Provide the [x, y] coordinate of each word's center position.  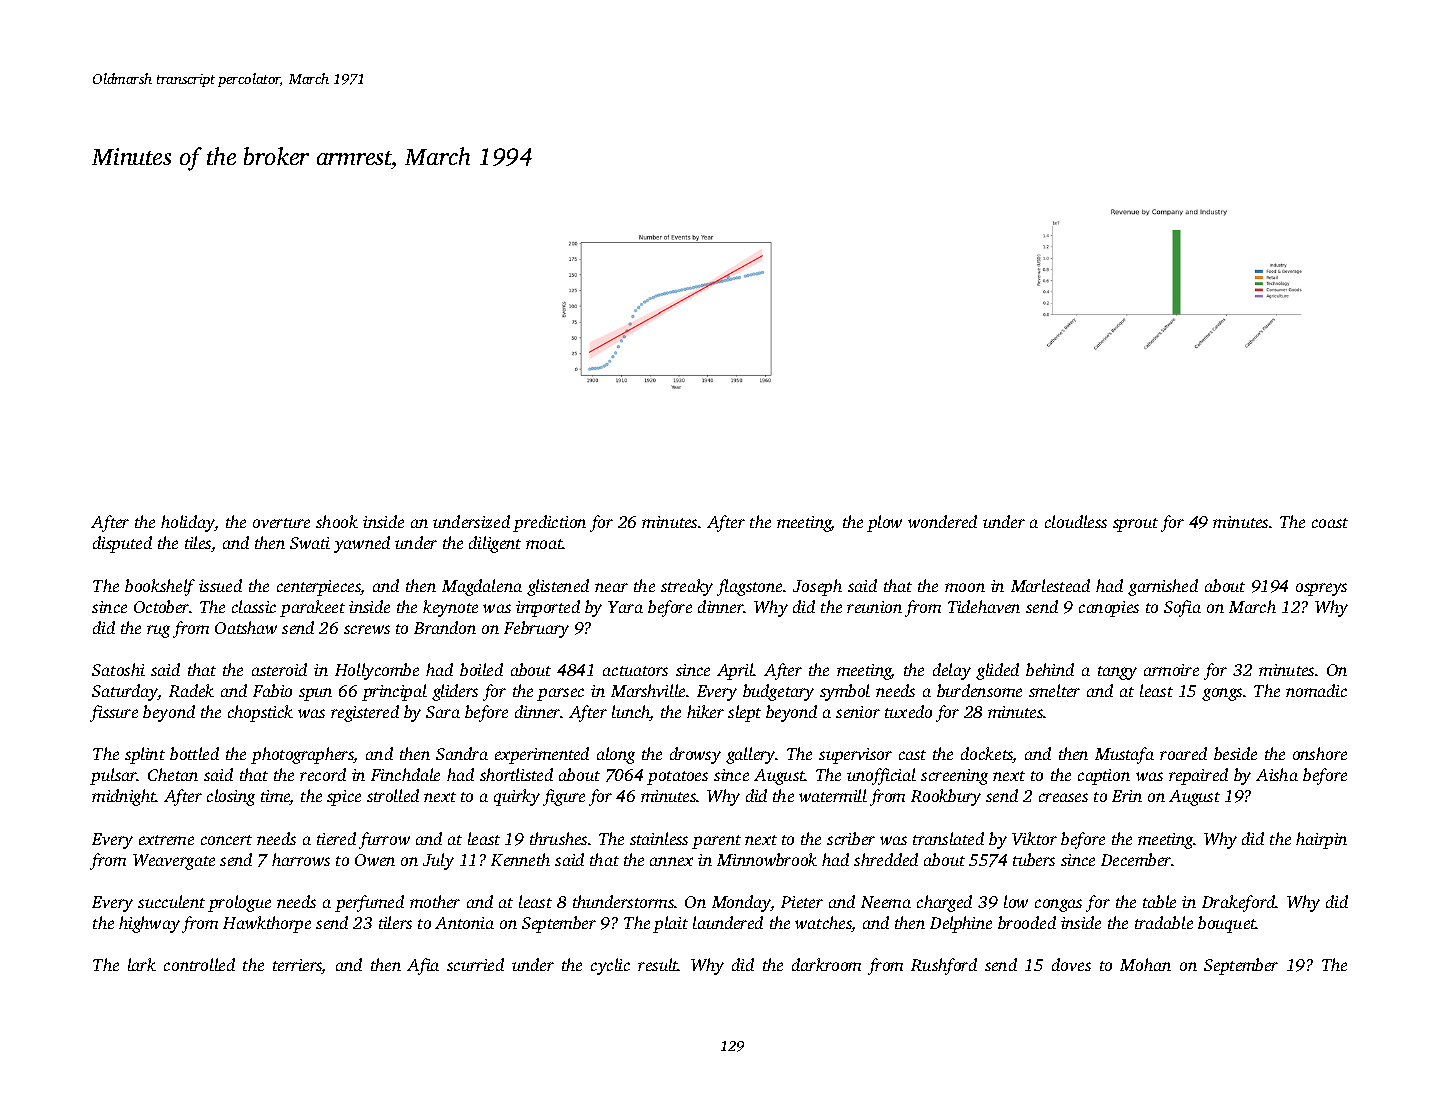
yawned [362, 544]
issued [220, 585]
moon [965, 587]
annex [671, 861]
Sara [443, 712]
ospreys [1321, 589]
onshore [1320, 753]
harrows [301, 859]
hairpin [1321, 840]
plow [884, 523]
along [616, 755]
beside [1235, 753]
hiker [705, 711]
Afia [423, 966]
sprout [1135, 525]
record [323, 774]
